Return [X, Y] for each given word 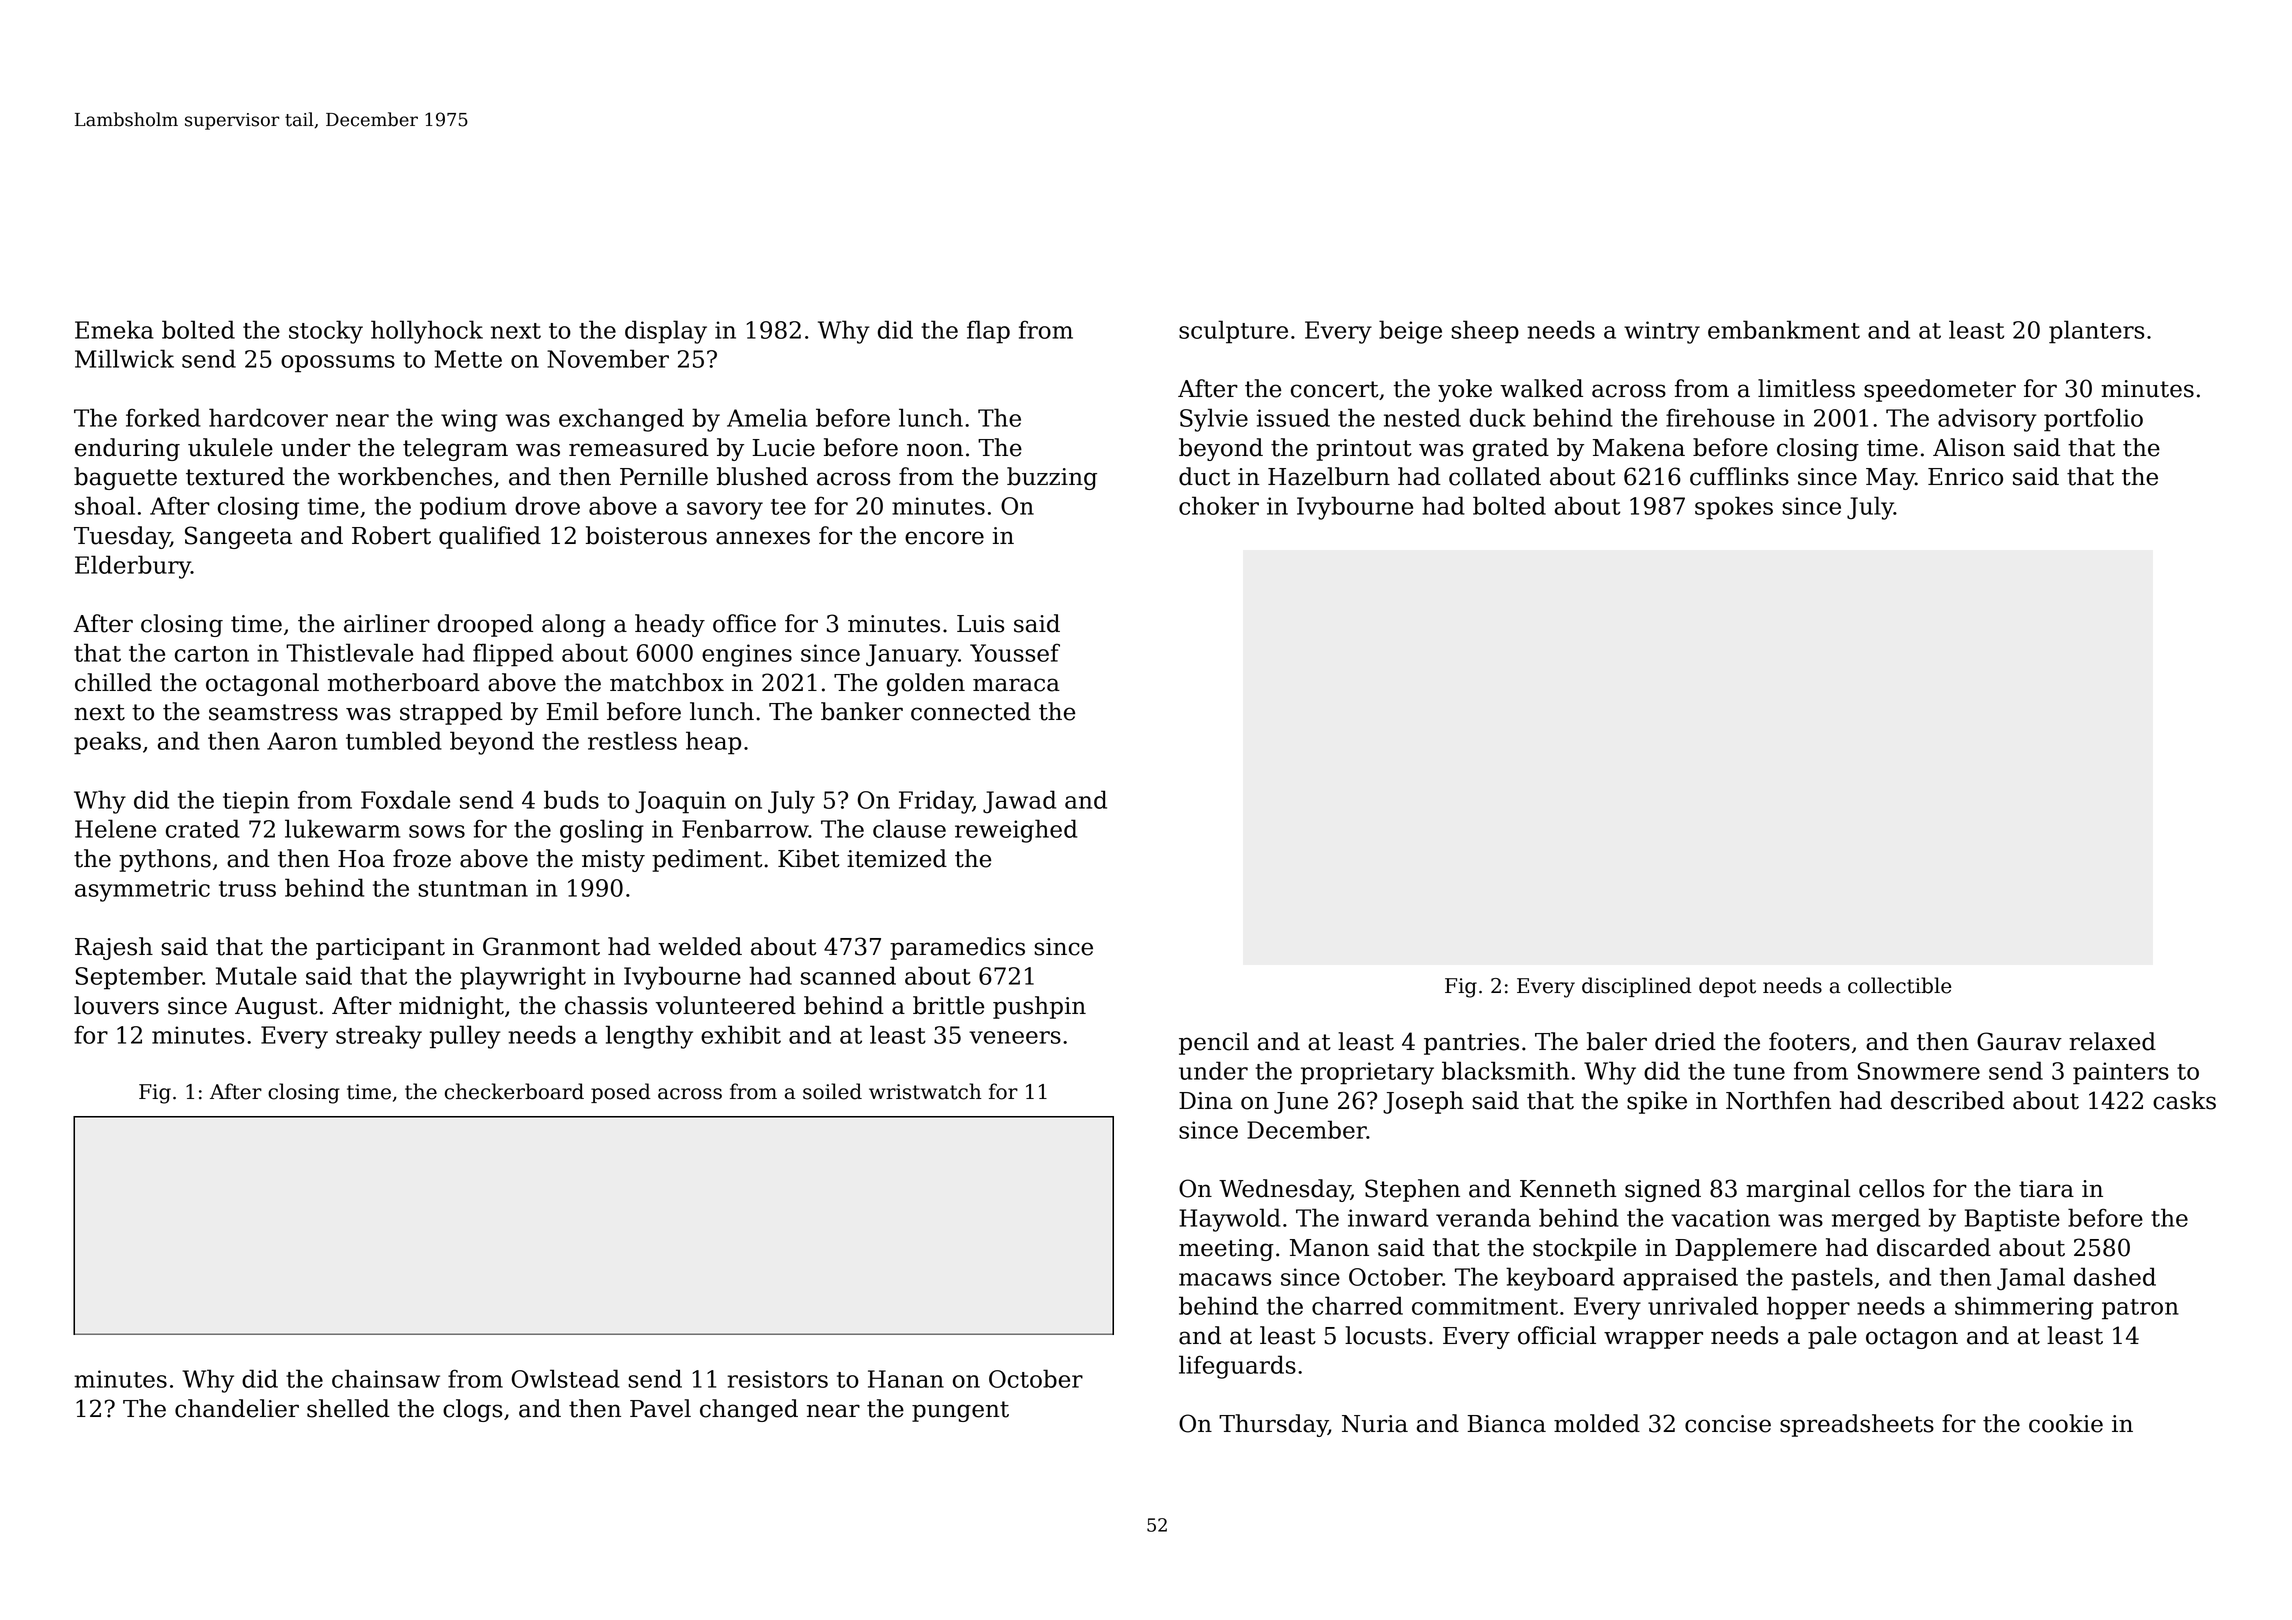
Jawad [1019, 801]
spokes [1734, 508]
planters [2096, 332]
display [666, 332]
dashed [2115, 1276]
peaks [107, 743]
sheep [1485, 332]
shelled [348, 1408]
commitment [1485, 1306]
